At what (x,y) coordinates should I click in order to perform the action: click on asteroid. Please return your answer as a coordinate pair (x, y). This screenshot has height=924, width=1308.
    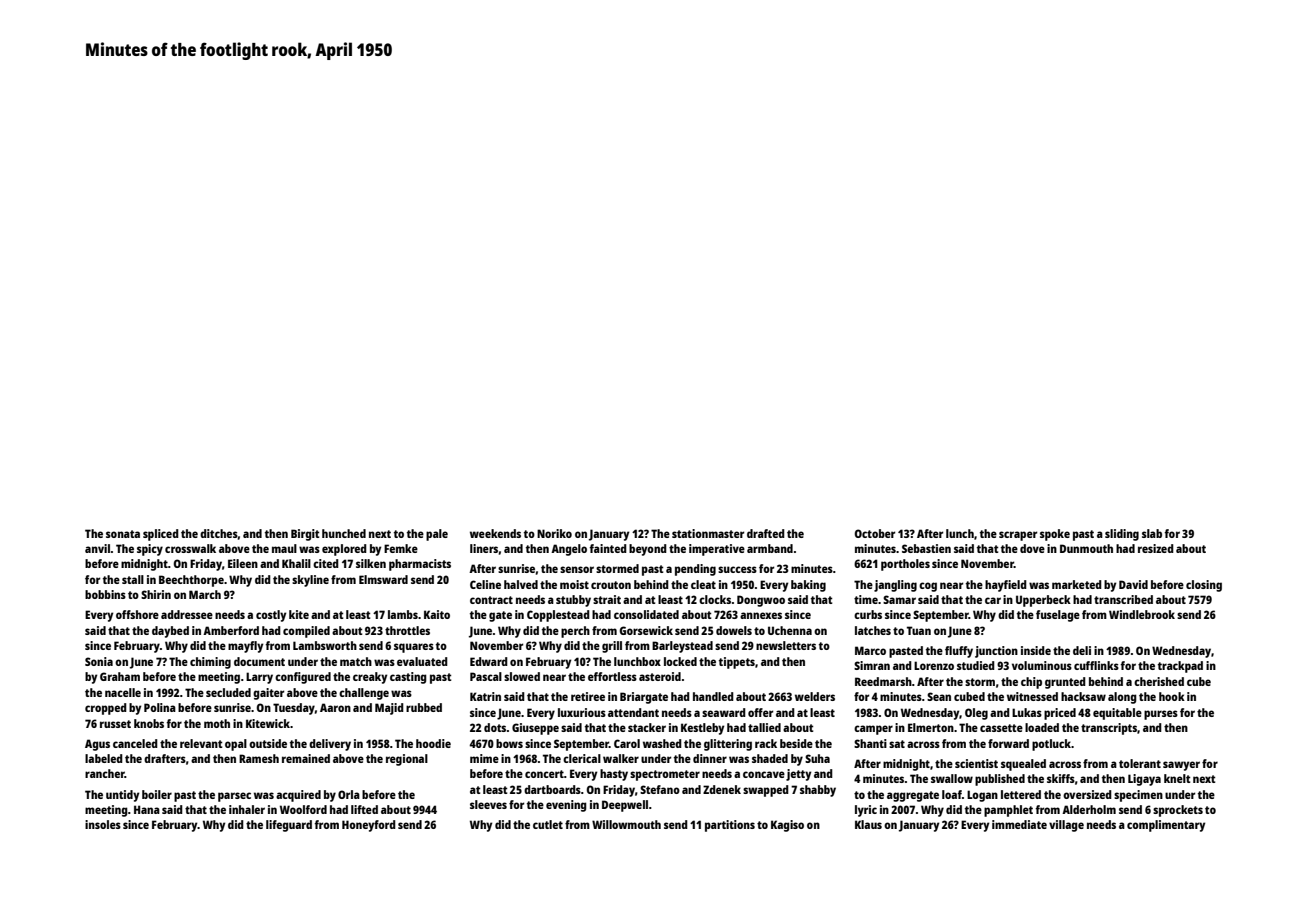
    Looking at the image, I should click on (660, 676).
